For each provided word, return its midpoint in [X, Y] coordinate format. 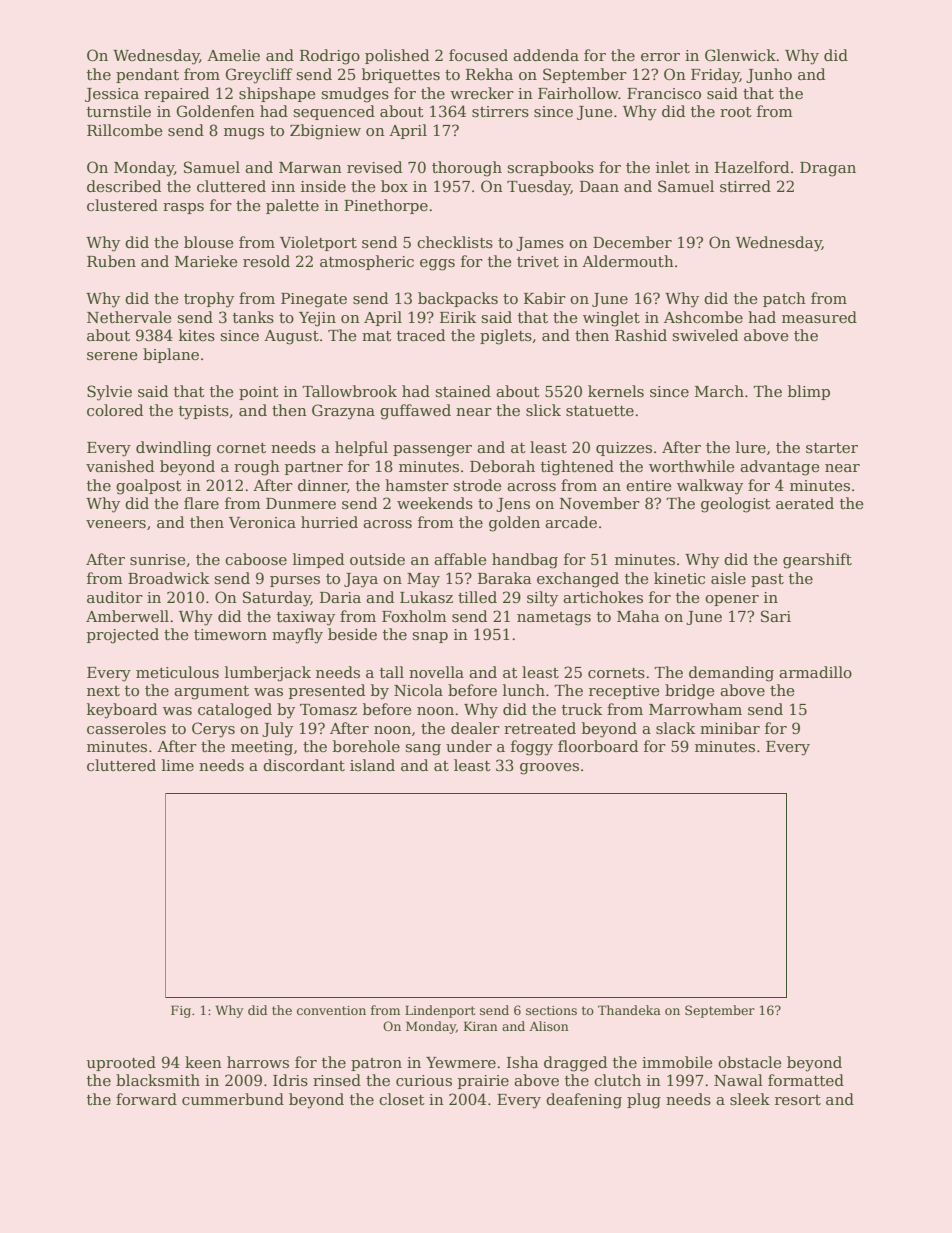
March [719, 391]
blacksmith [158, 1080]
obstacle [750, 1062]
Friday [715, 76]
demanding [731, 674]
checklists [455, 242]
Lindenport [440, 1011]
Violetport [318, 243]
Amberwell [127, 616]
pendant [147, 75]
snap [430, 637]
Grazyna [343, 412]
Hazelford [752, 167]
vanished [120, 466]
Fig [181, 1011]
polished [397, 56]
